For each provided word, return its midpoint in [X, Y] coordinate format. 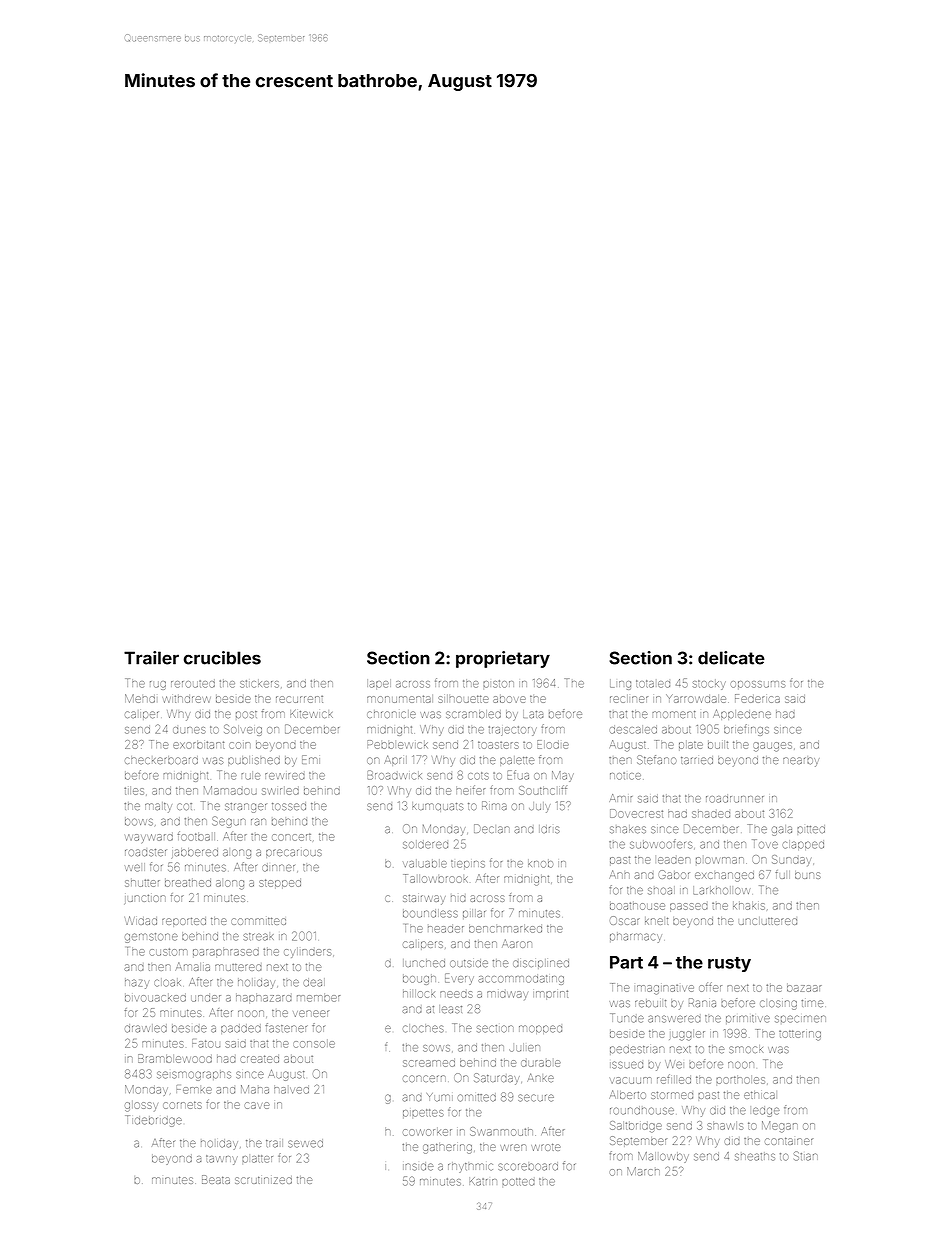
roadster [145, 852]
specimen [800, 1019]
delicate [731, 658]
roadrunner [735, 799]
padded [241, 1029]
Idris [549, 829]
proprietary [503, 659]
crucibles [222, 658]
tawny [222, 1160]
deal [314, 982]
